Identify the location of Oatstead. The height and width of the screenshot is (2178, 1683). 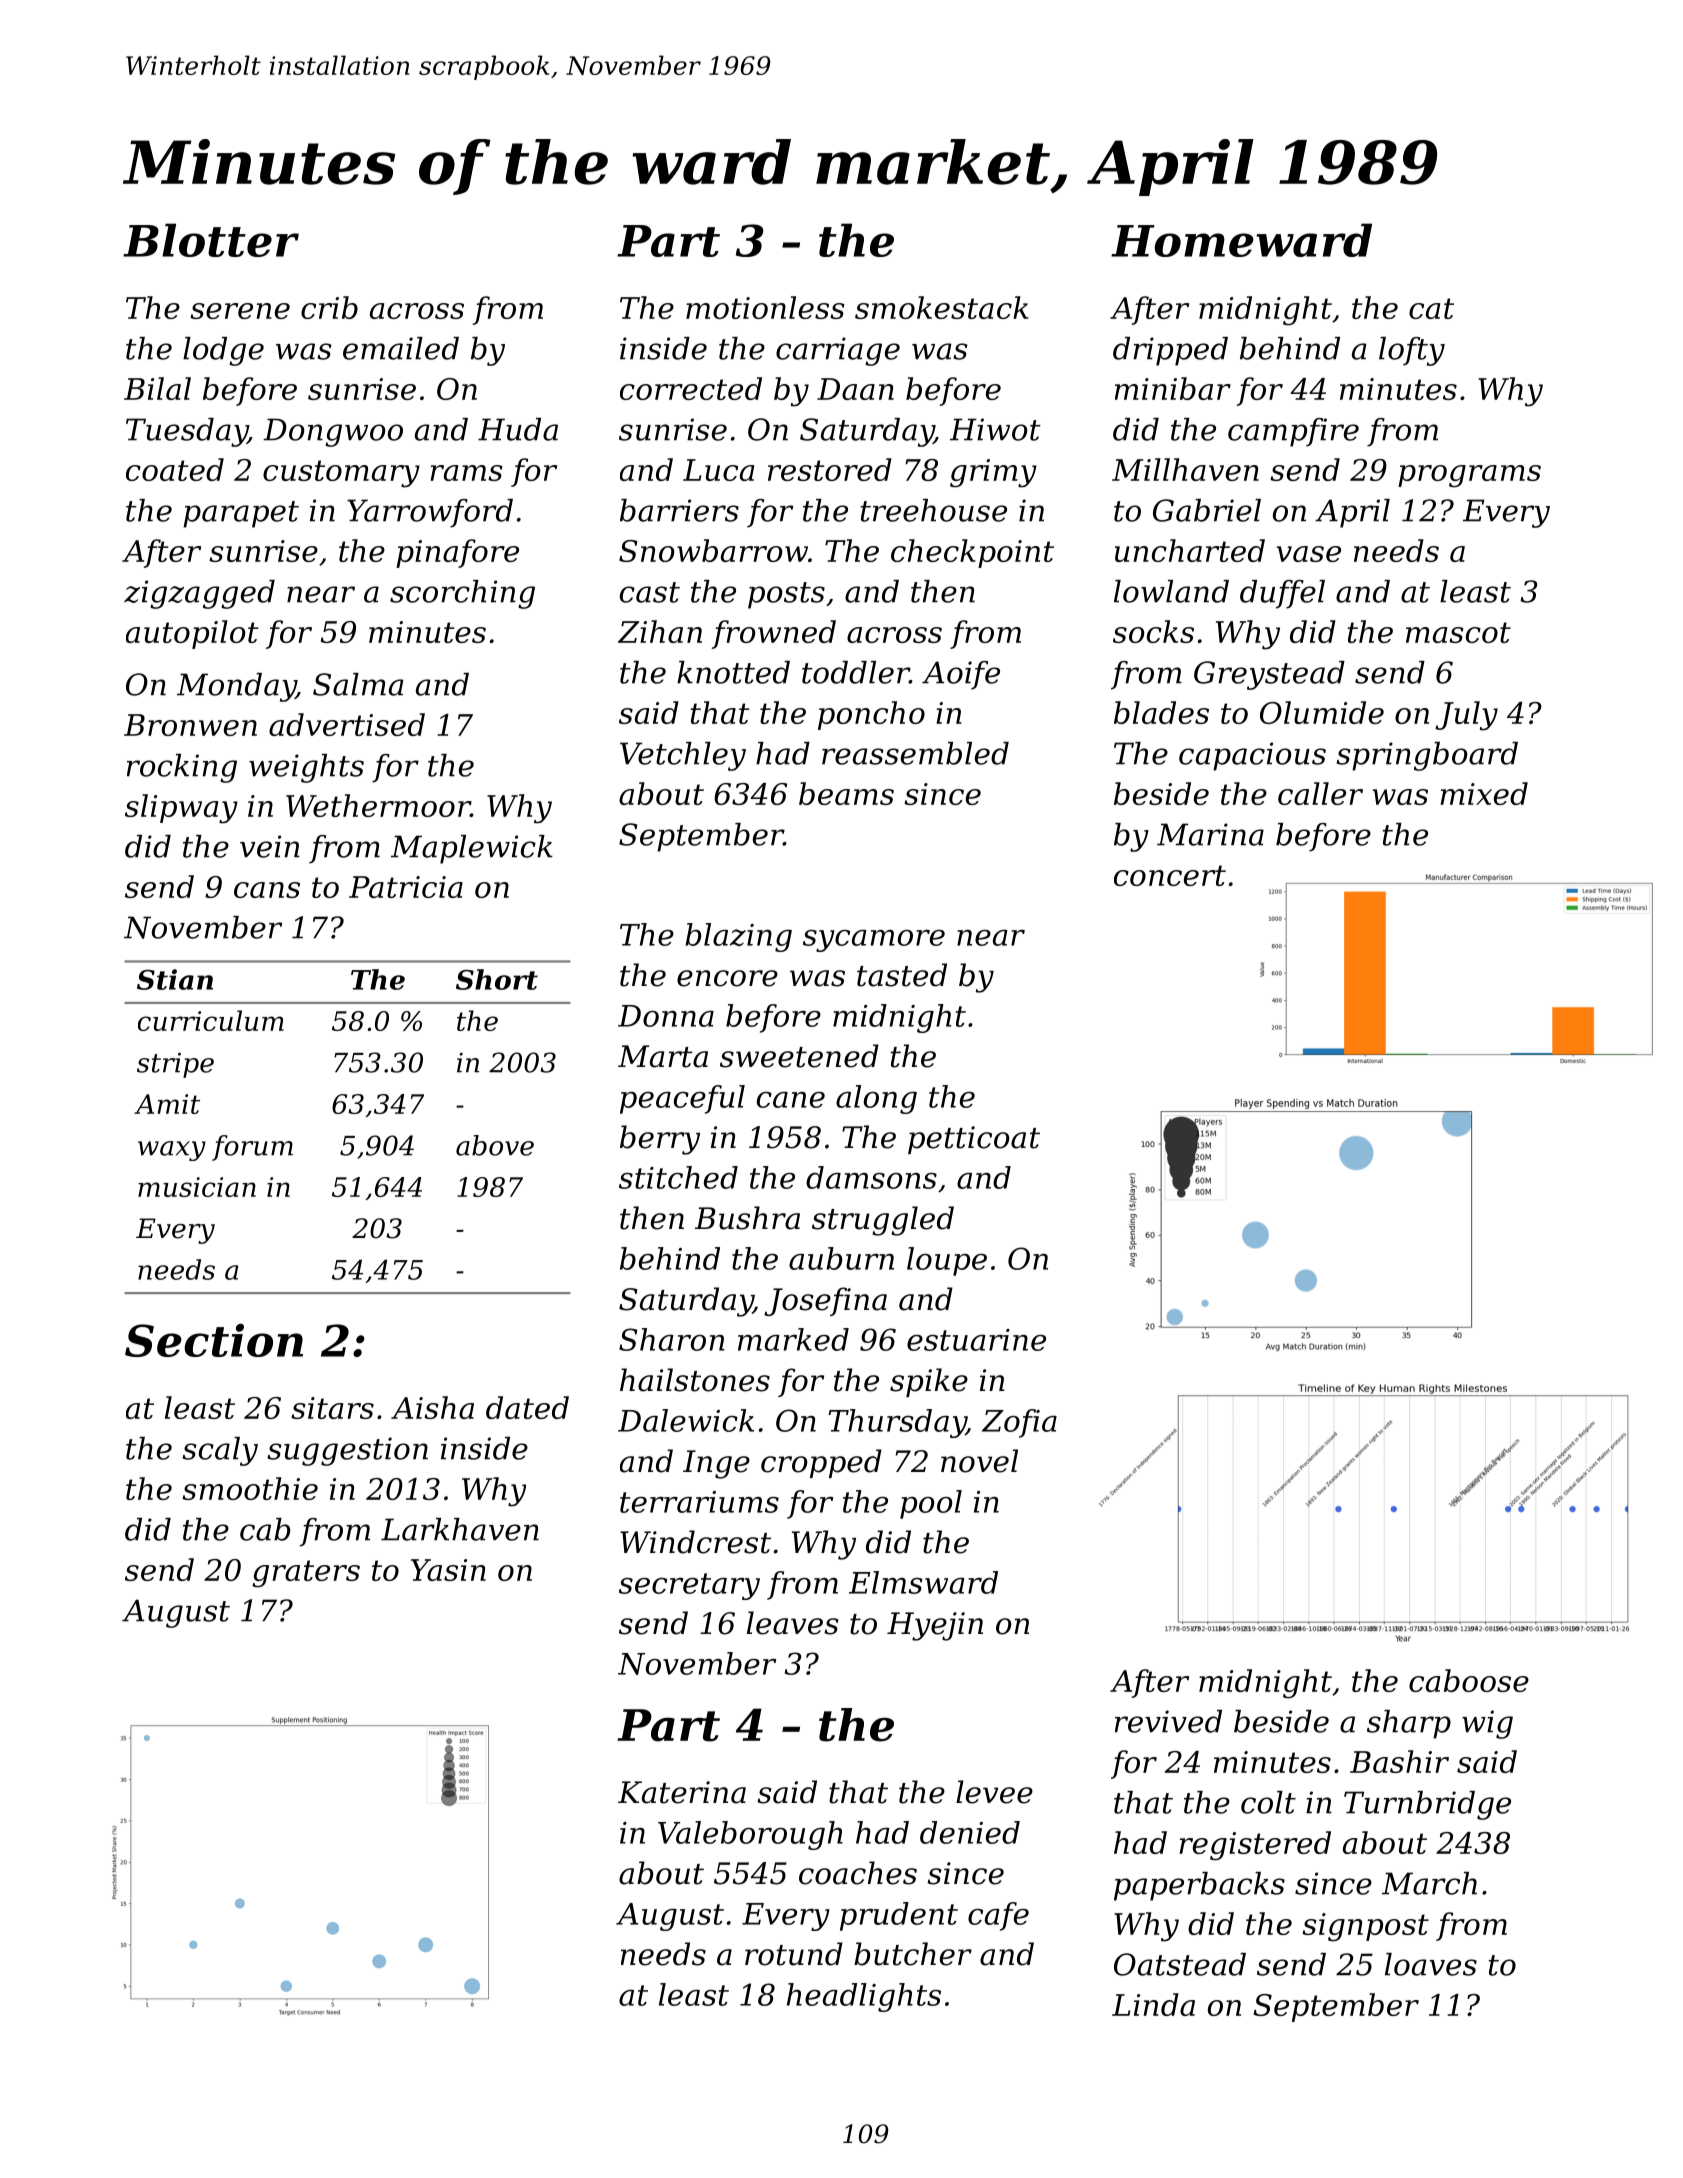
(1180, 1964).
